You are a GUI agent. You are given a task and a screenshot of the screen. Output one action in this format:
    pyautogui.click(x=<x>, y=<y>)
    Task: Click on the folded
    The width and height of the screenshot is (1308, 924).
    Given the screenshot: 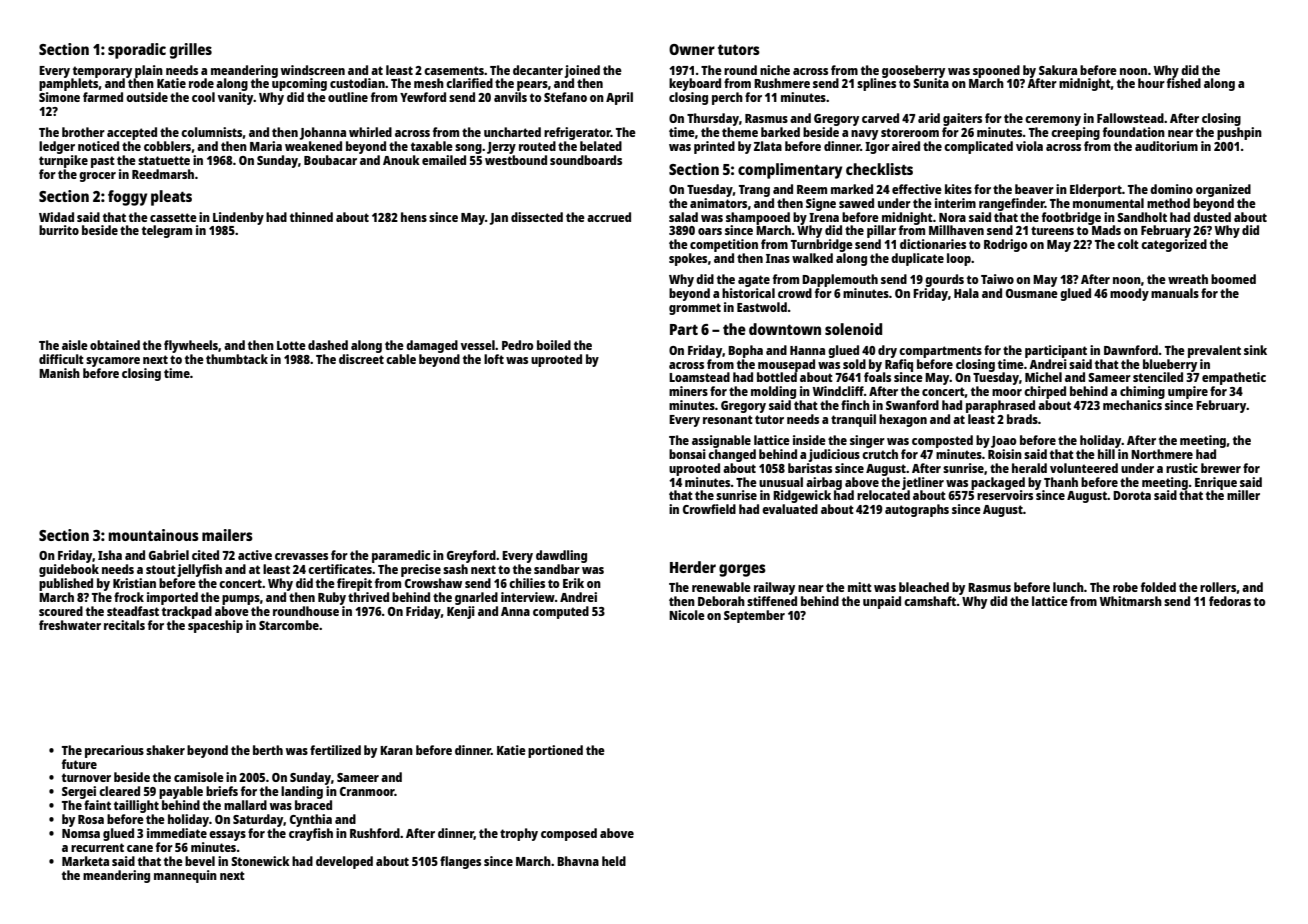 What is the action you would take?
    pyautogui.click(x=1158, y=587)
